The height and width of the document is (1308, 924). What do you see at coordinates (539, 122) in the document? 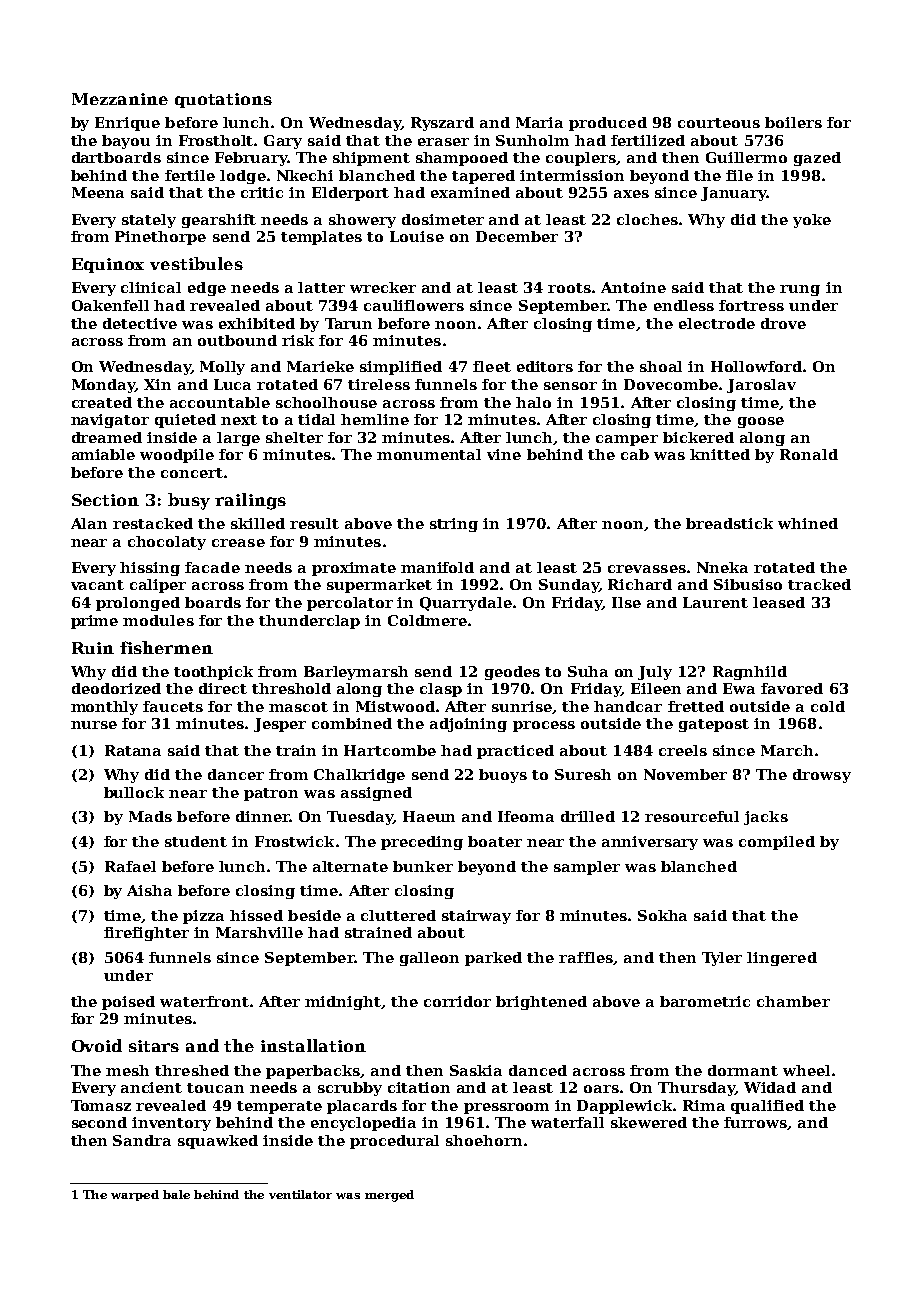
I see `Maria` at bounding box center [539, 122].
